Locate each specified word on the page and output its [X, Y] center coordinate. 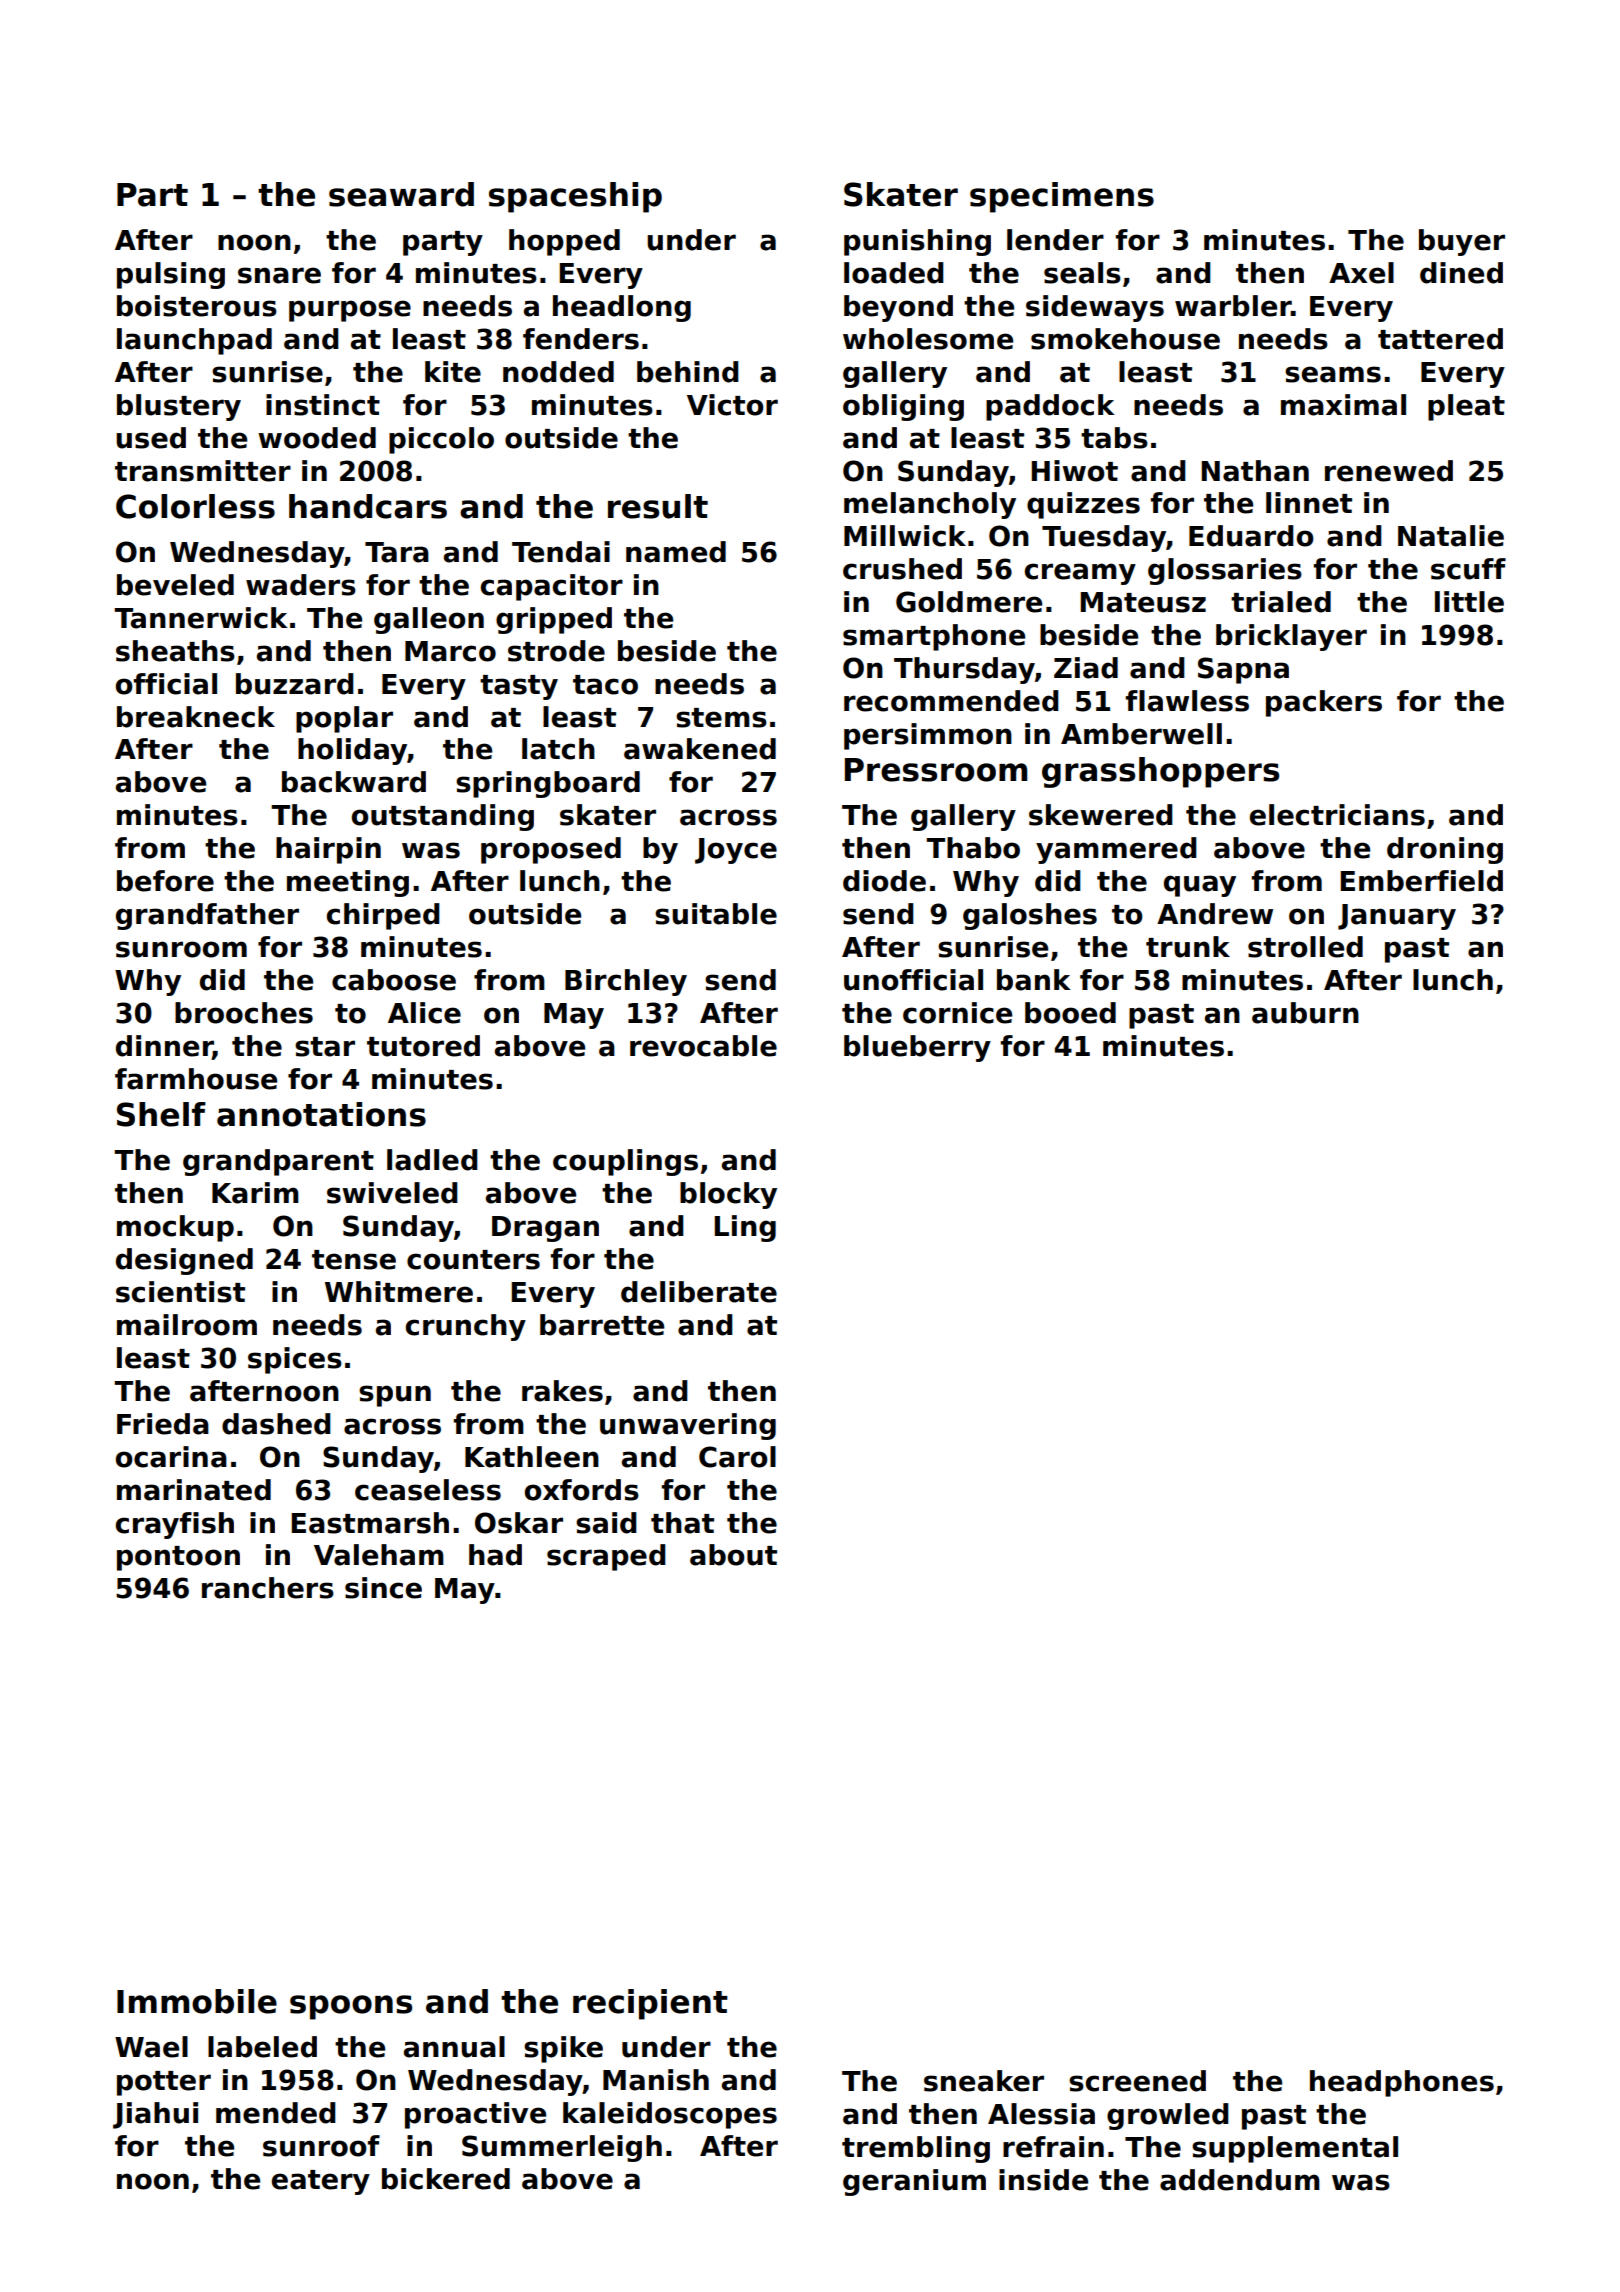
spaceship [575, 197]
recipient [650, 2004]
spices [295, 1360]
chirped [383, 916]
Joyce [736, 851]
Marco [450, 651]
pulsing [171, 275]
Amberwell [1141, 734]
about [733, 1555]
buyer [1462, 242]
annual [454, 2047]
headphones [1402, 2083]
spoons [351, 2007]
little [1469, 602]
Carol [737, 1457]
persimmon [928, 736]
